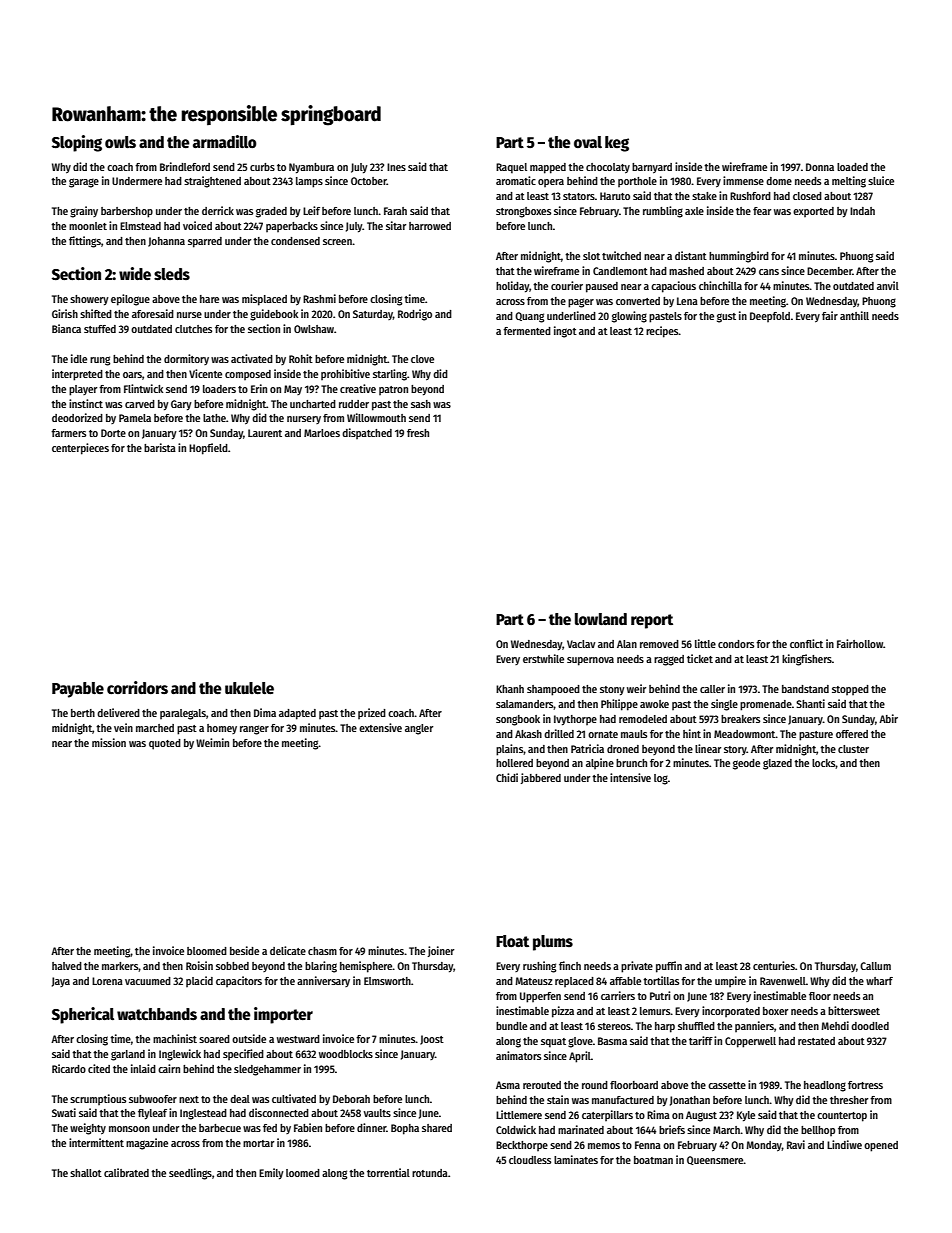 This screenshot has height=1233, width=952. Describe the element at coordinates (875, 966) in the screenshot. I see `Callum` at that location.
